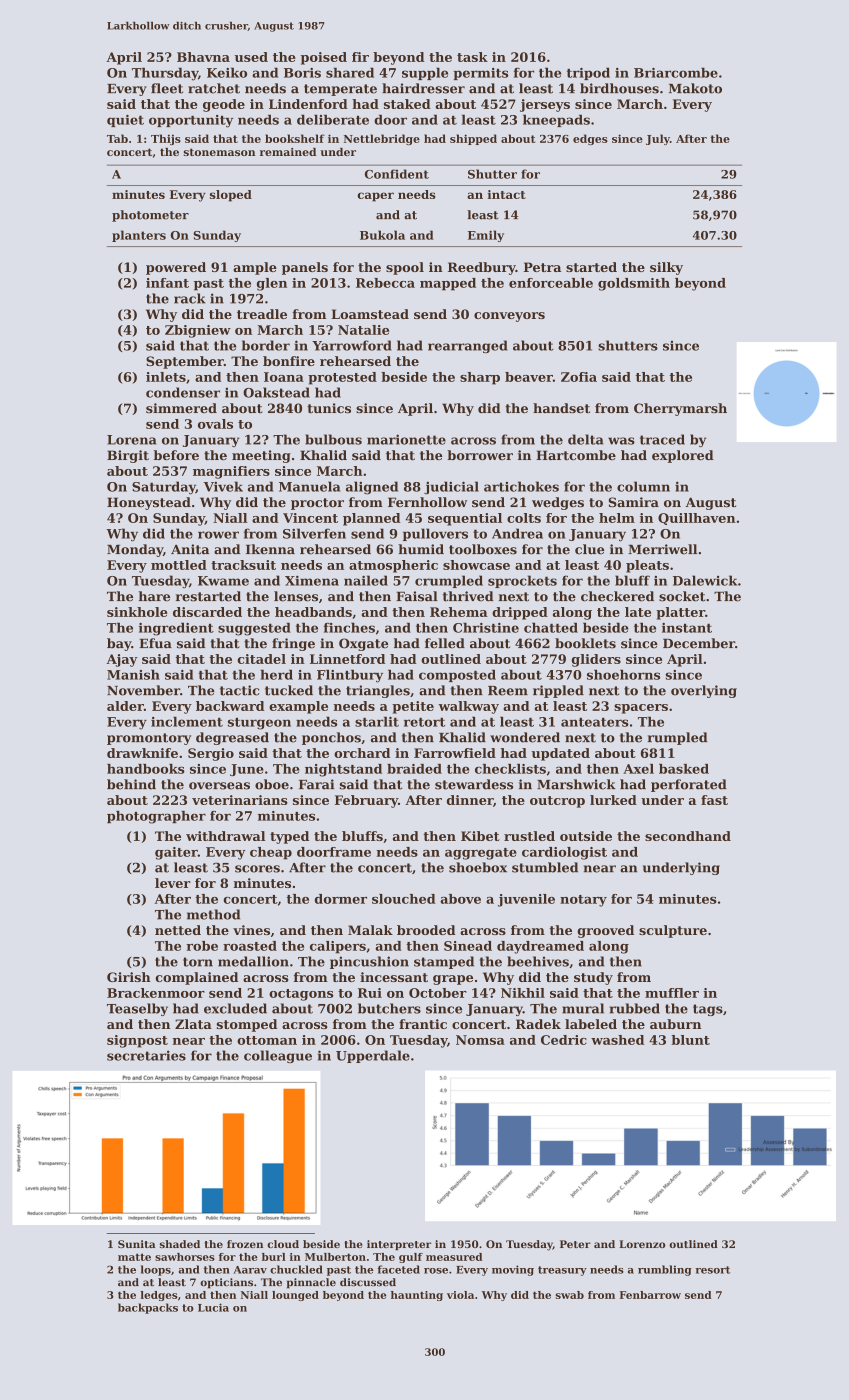 The height and width of the page is (1400, 849). I want to click on lever, so click(173, 883).
